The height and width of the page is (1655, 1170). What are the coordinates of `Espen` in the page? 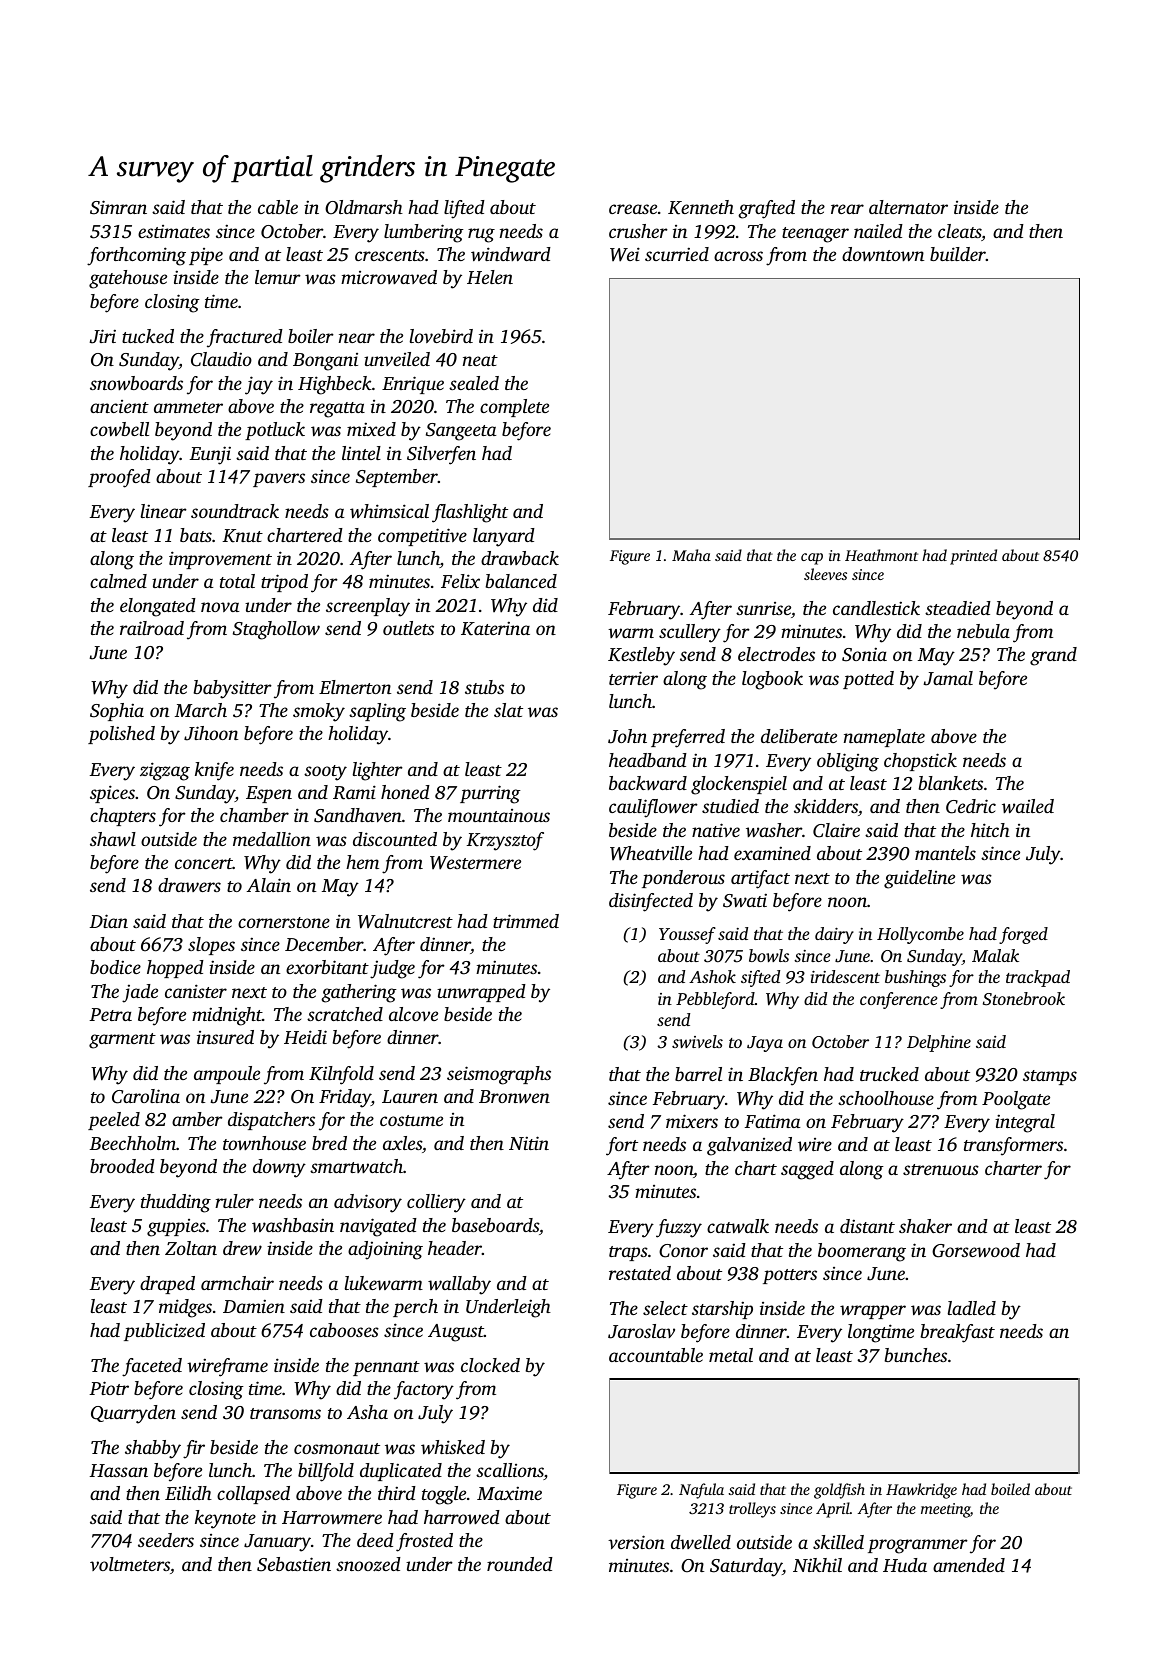 It's located at (269, 794).
